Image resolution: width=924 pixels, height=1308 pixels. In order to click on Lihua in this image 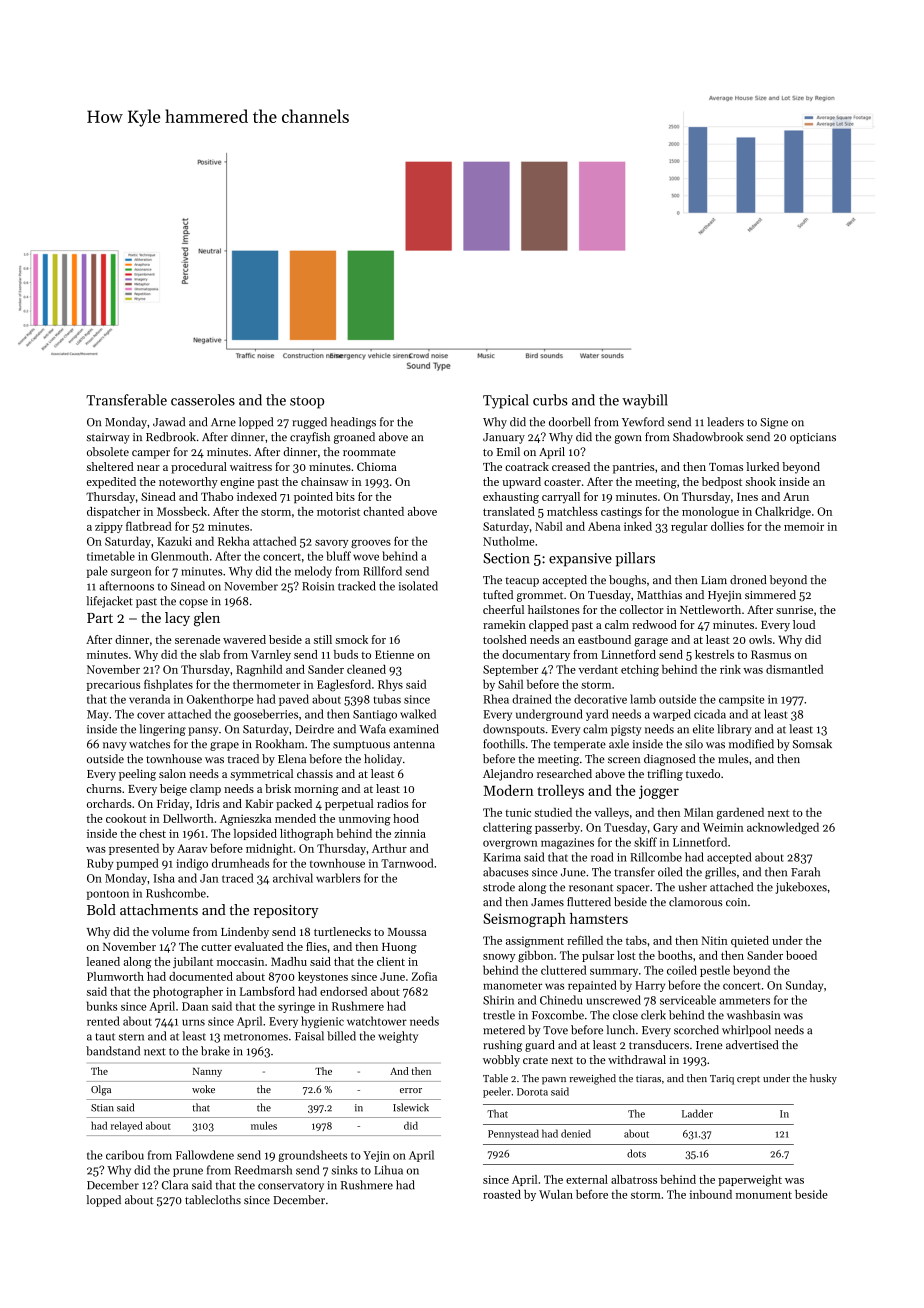, I will do `click(388, 1170)`.
